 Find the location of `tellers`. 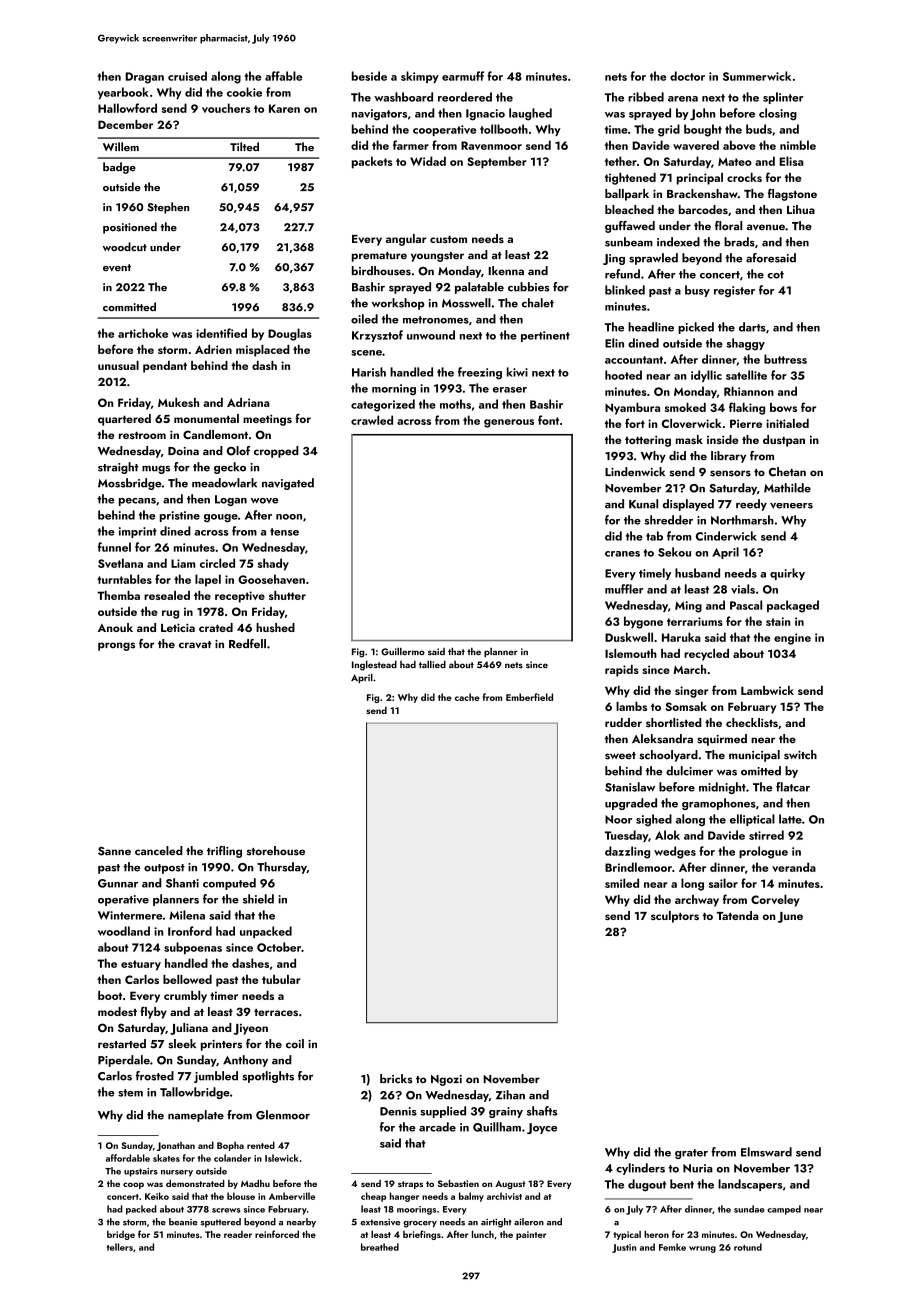

tellers is located at coordinates (120, 1247).
